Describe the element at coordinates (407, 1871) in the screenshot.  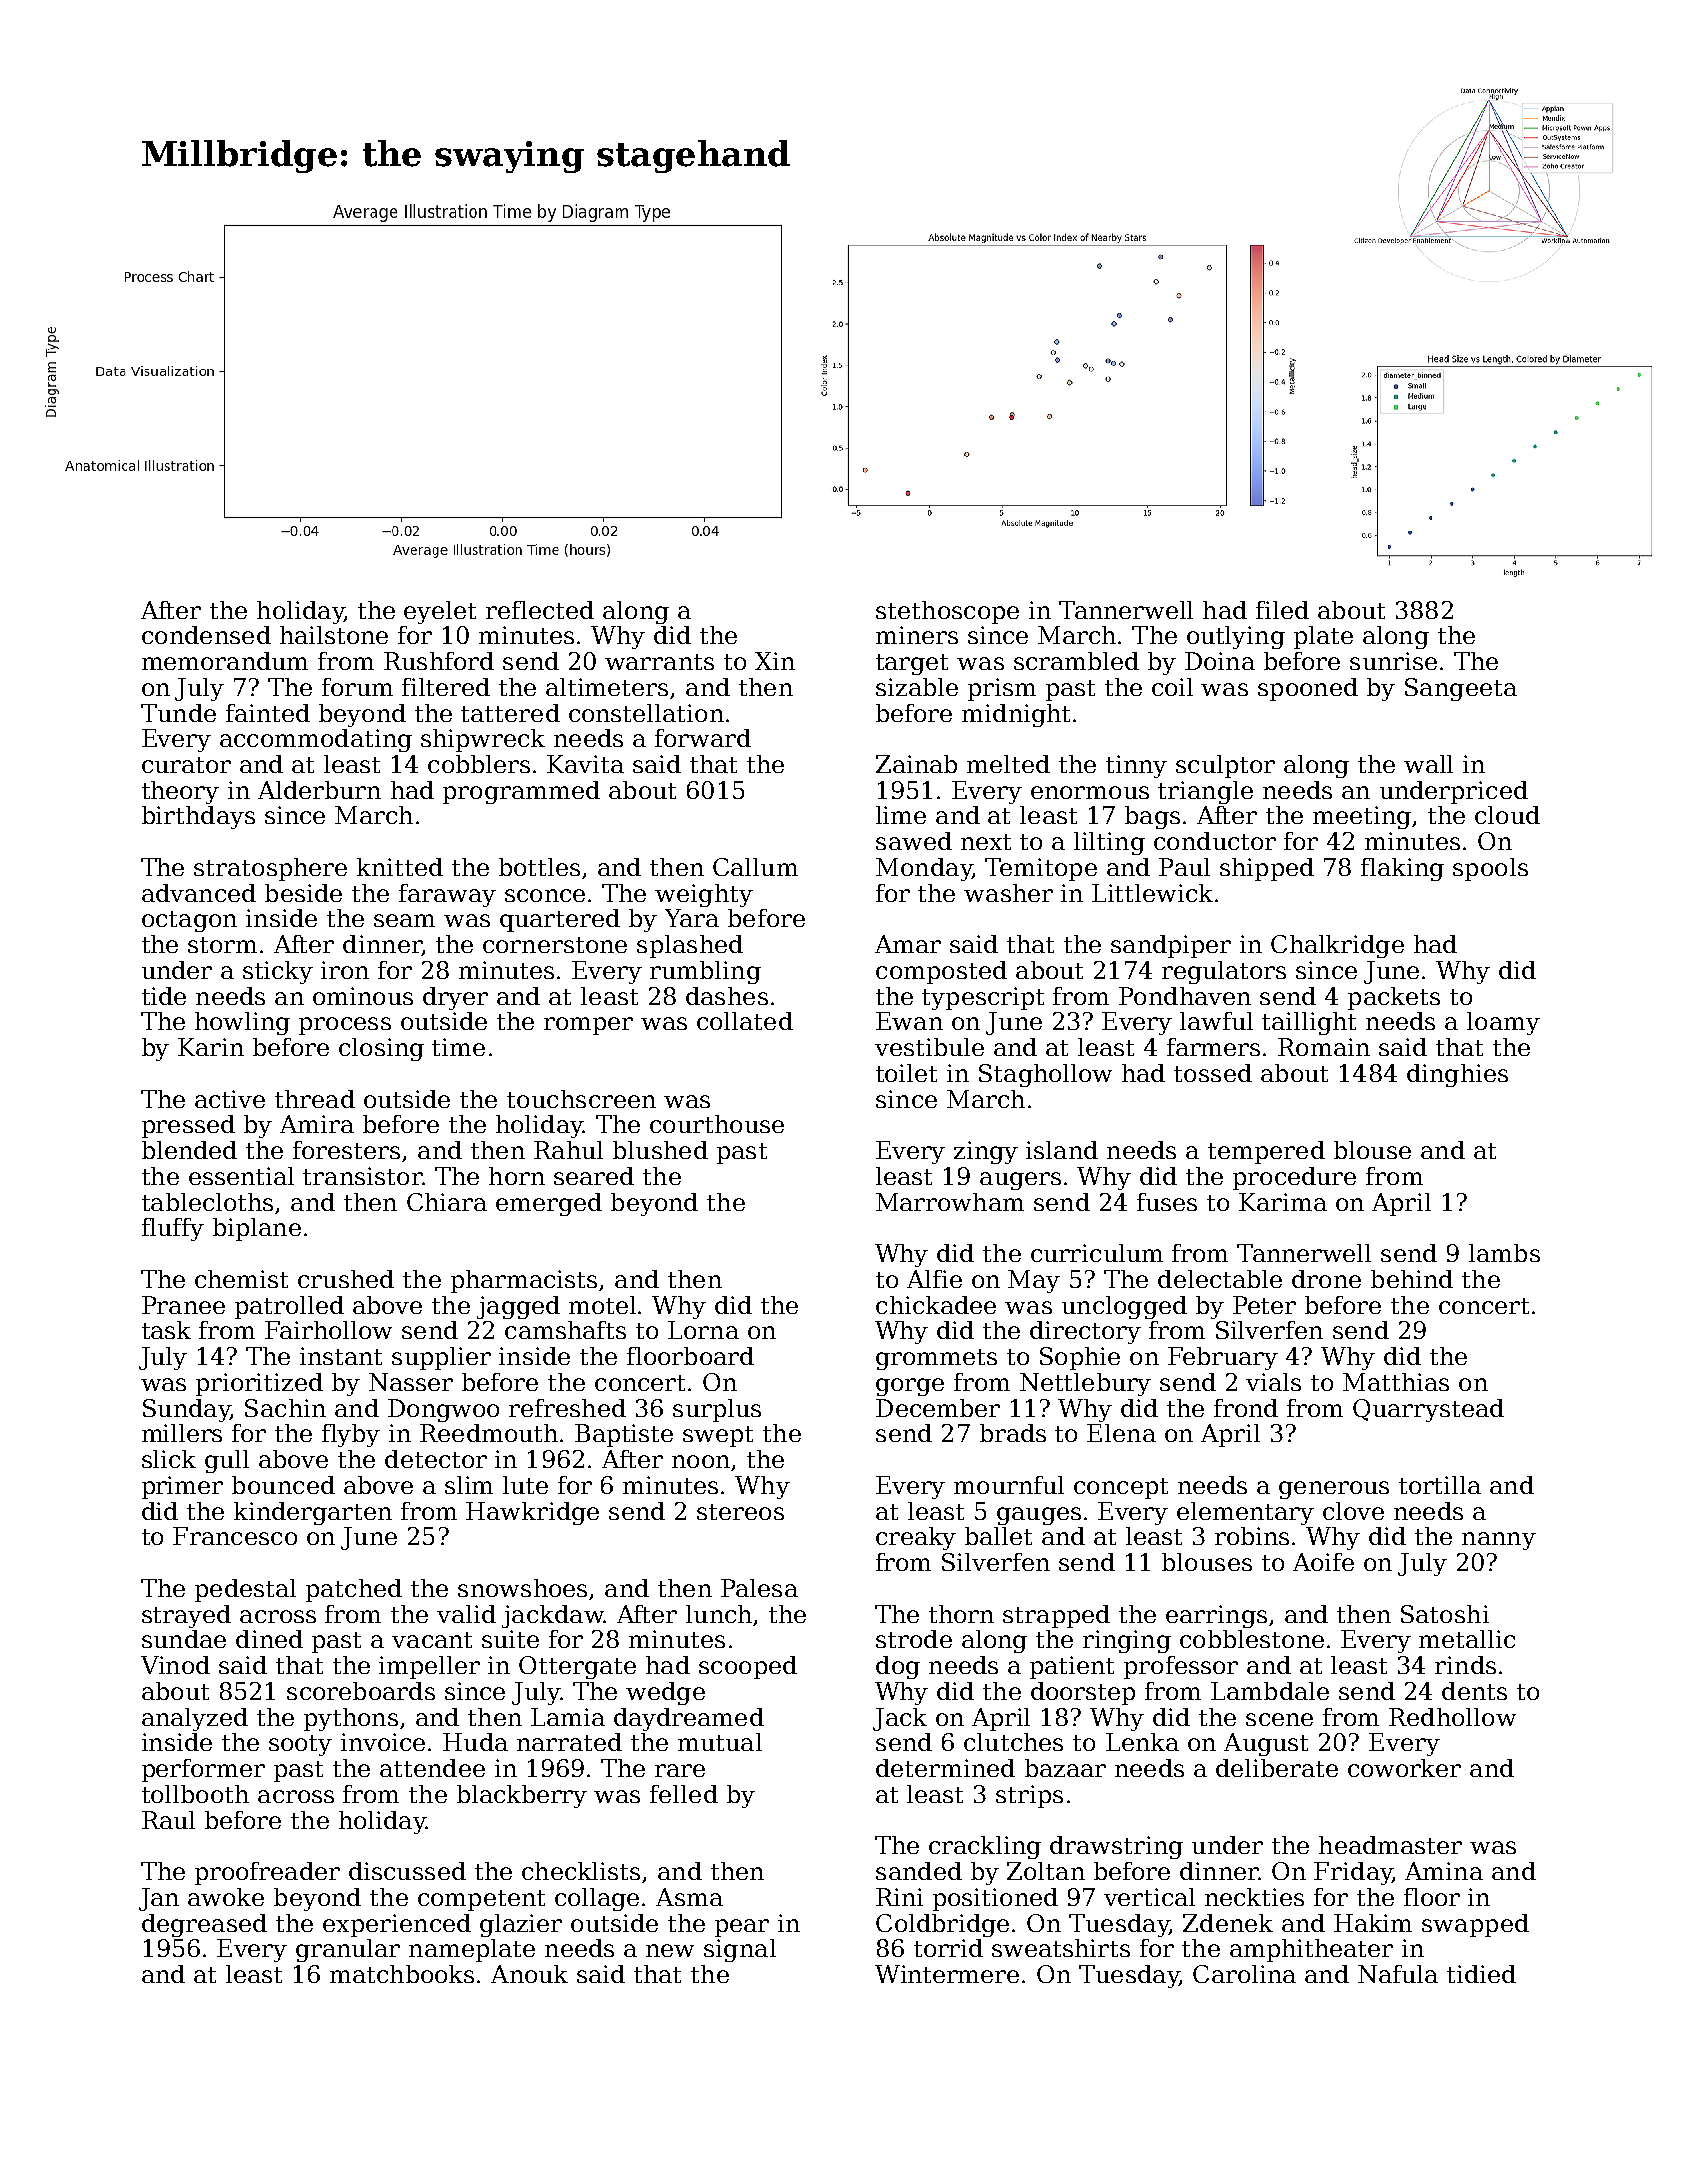
I see `discussed` at that location.
